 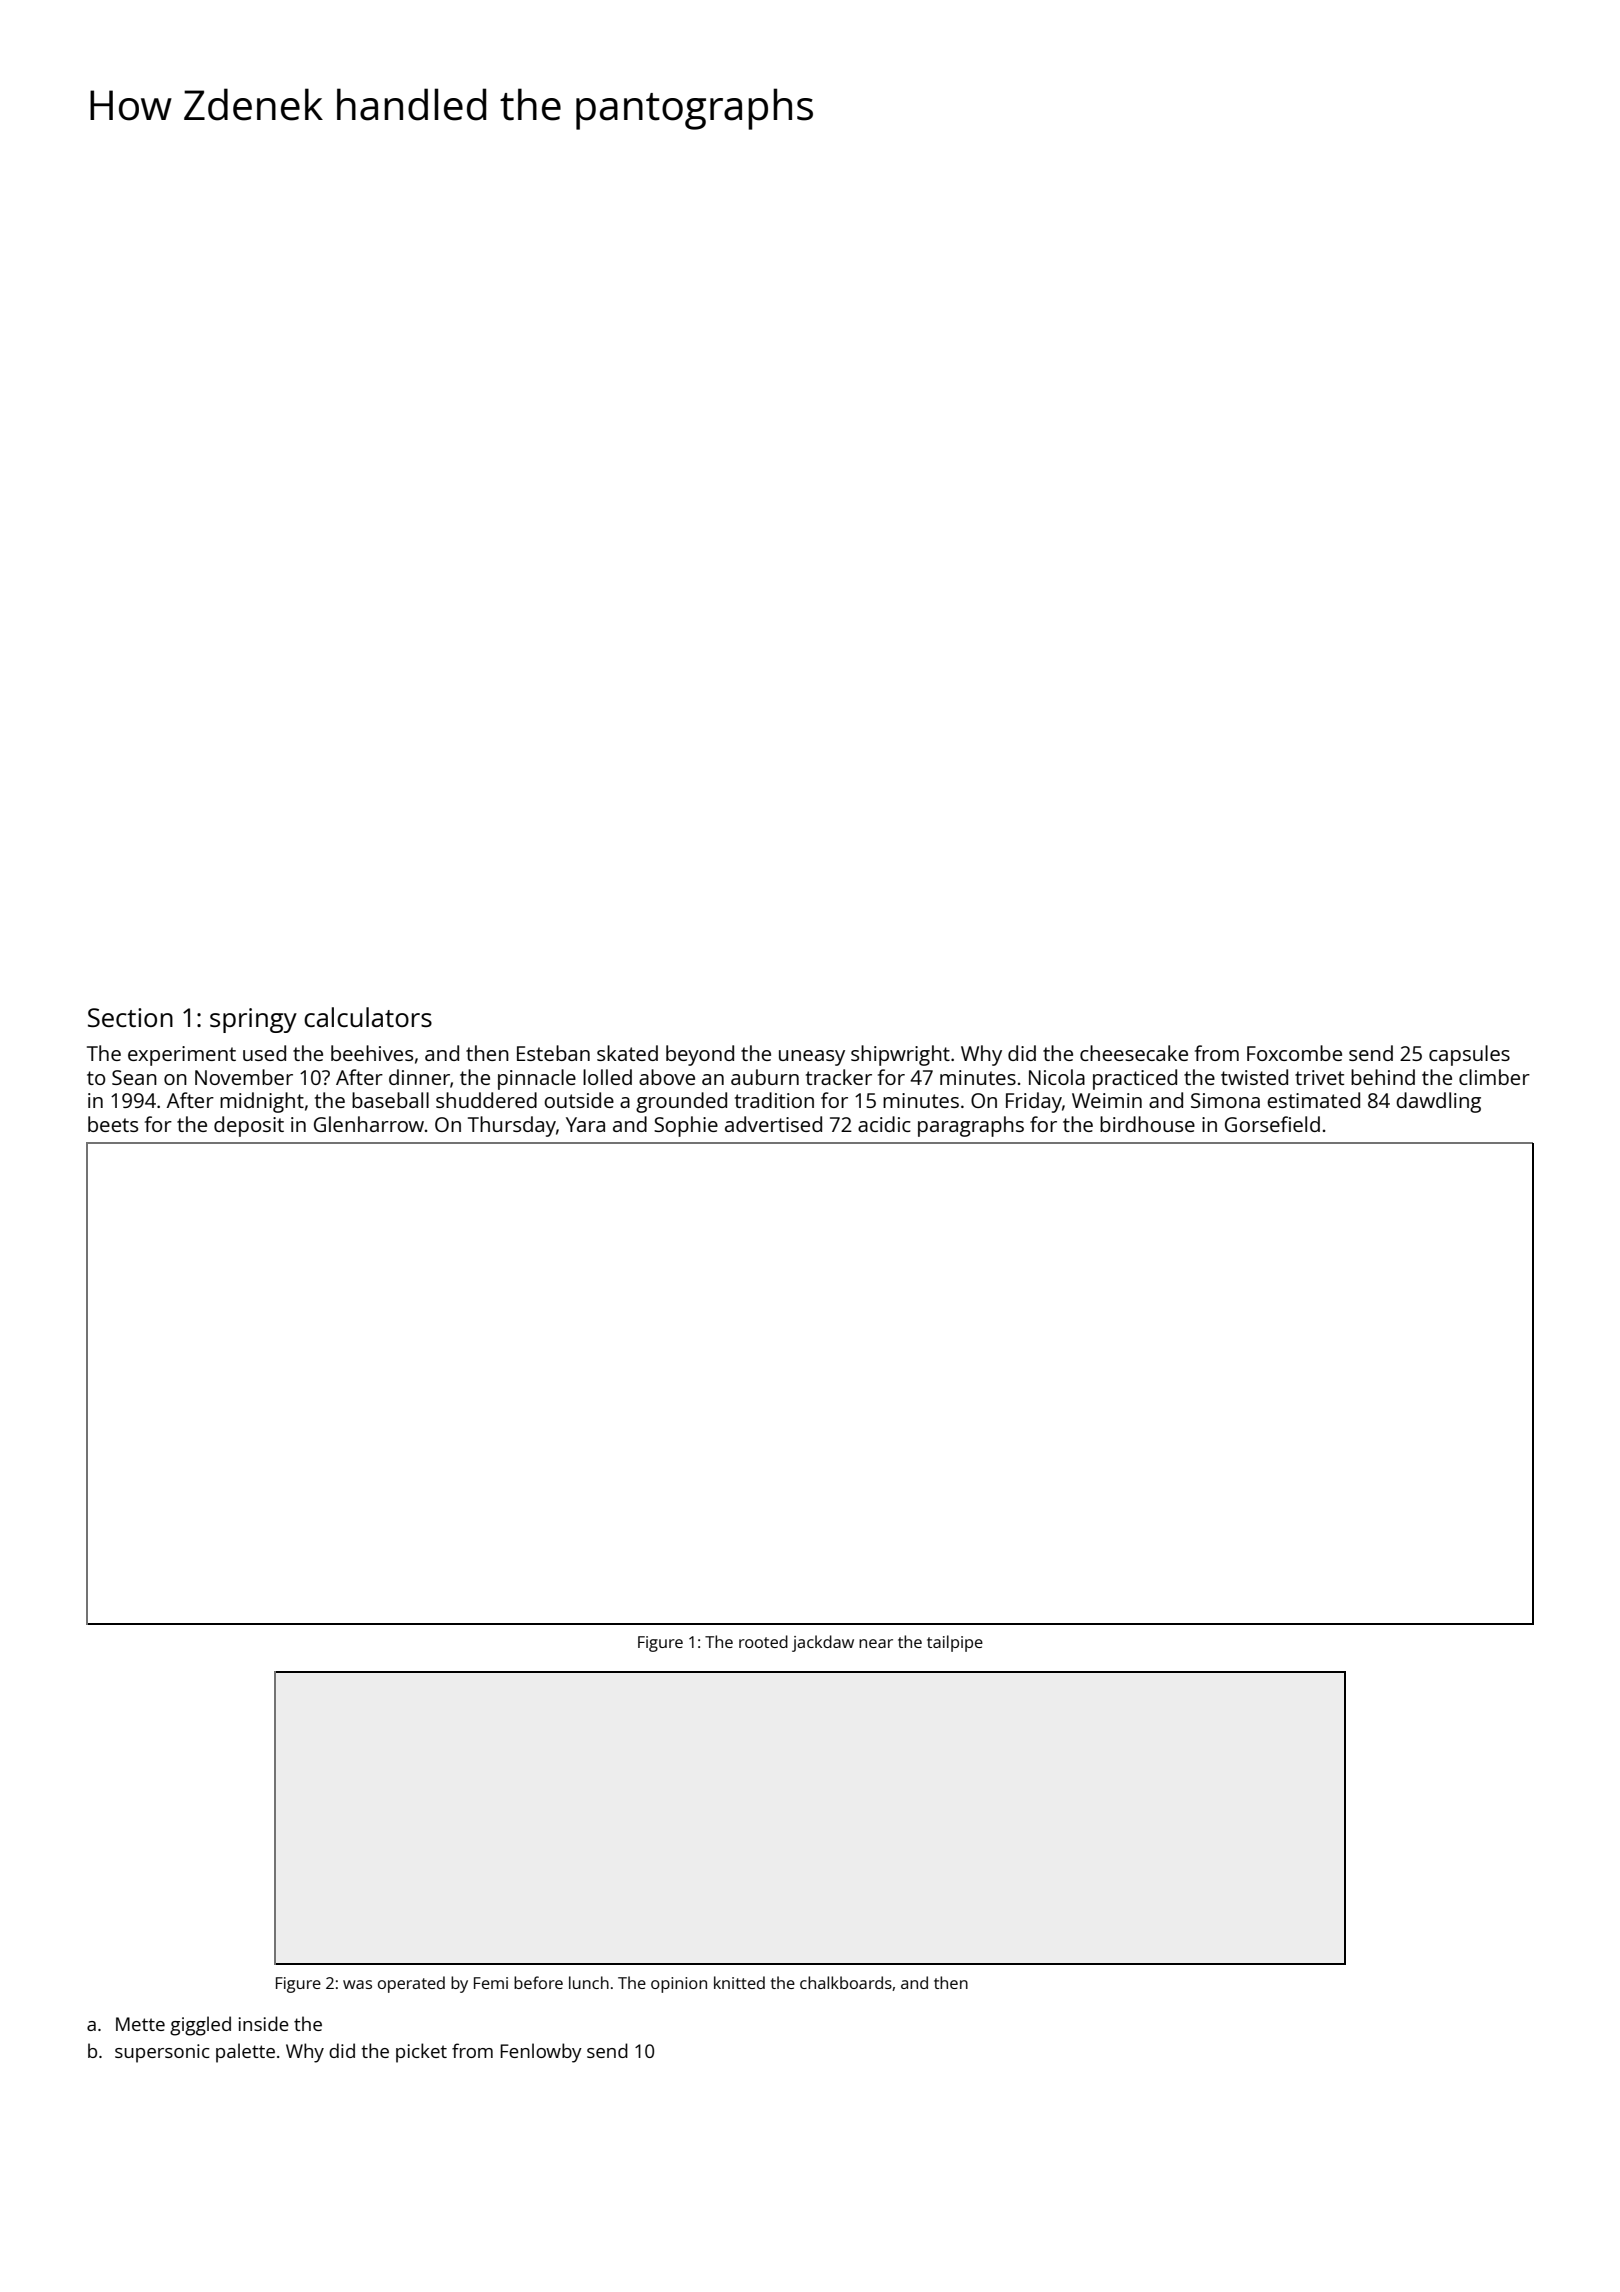 I want to click on above, so click(x=667, y=1077).
